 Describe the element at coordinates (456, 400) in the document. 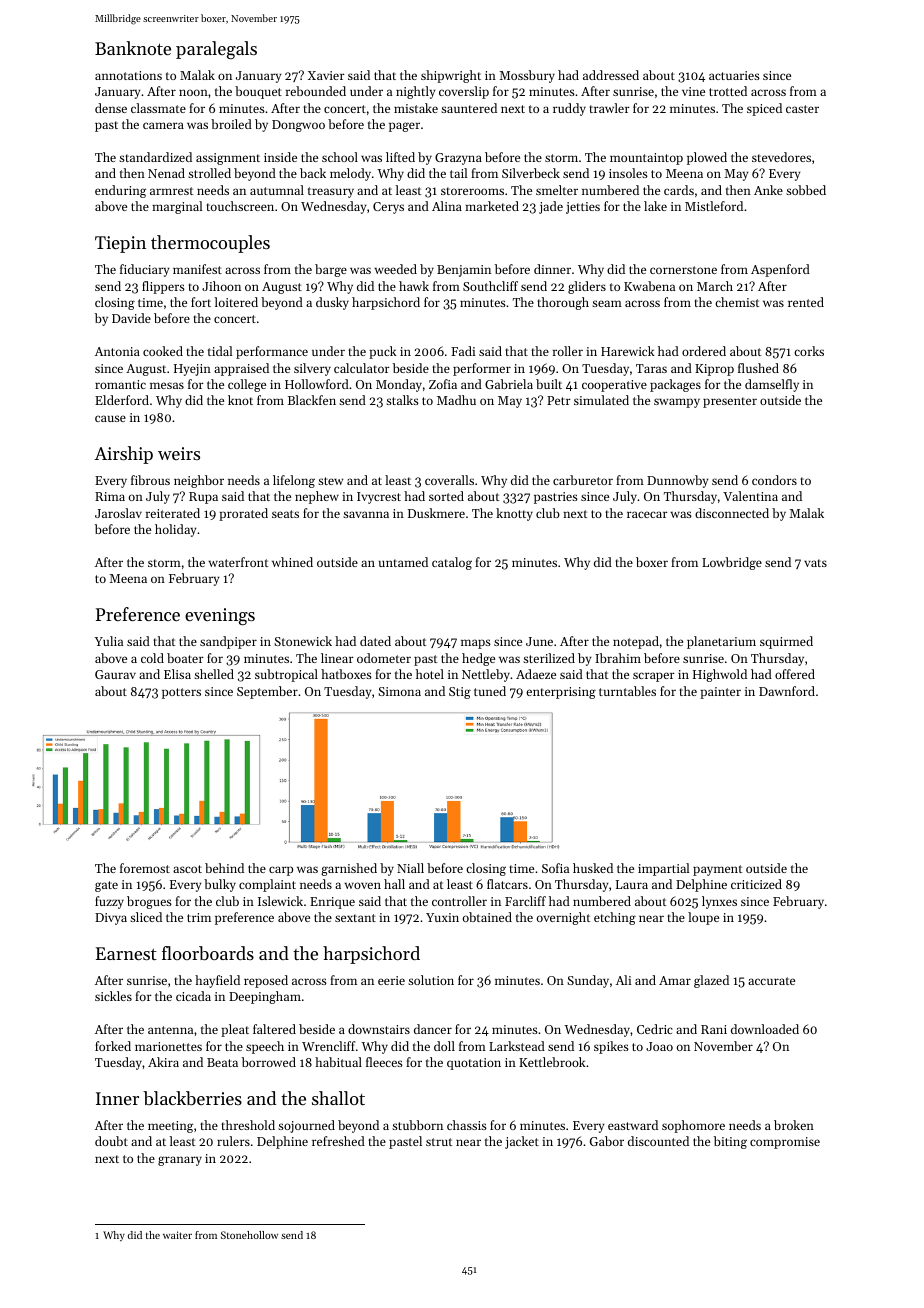

I see `Madhu` at that location.
